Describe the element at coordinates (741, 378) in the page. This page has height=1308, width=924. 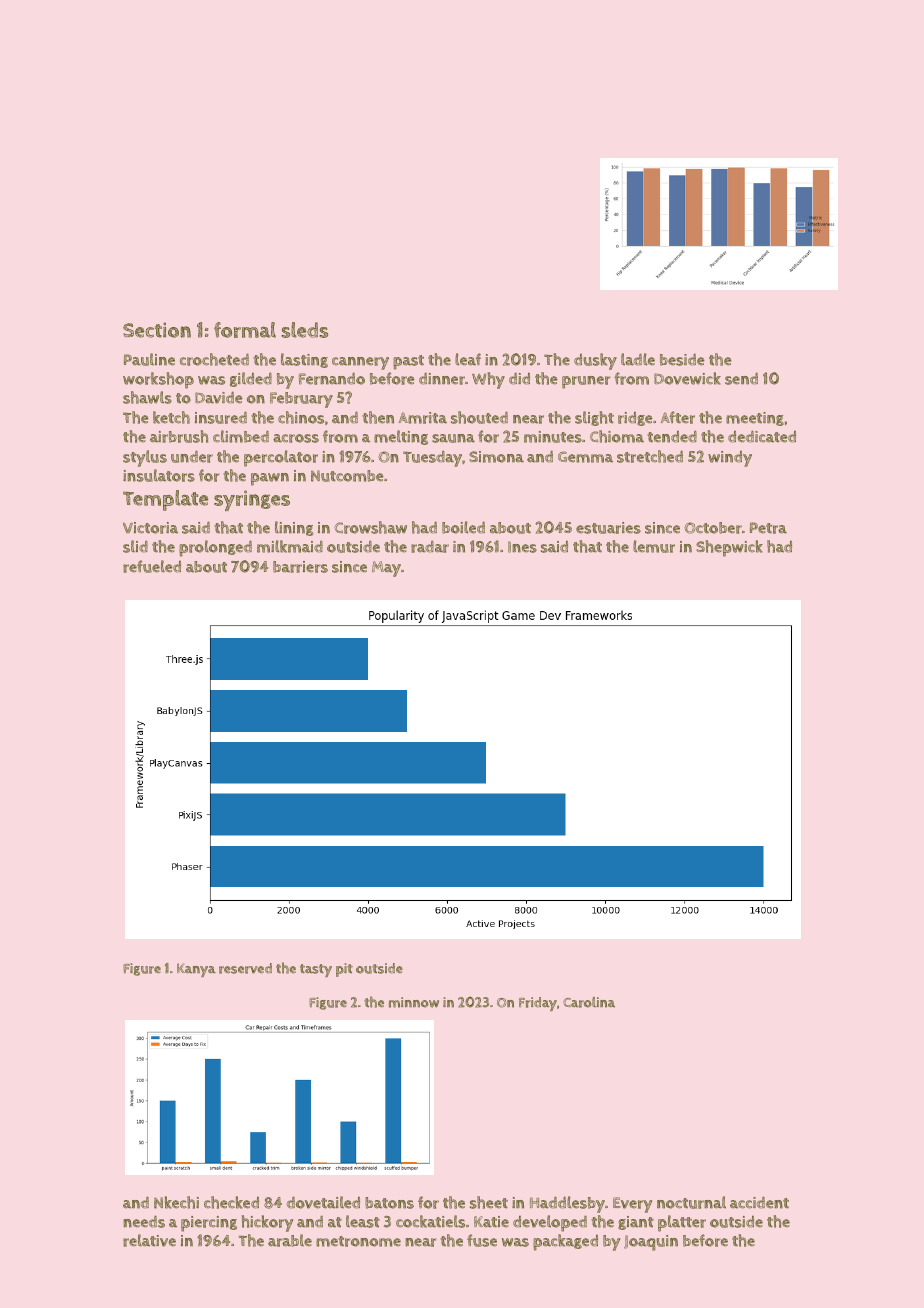
I see `send` at that location.
